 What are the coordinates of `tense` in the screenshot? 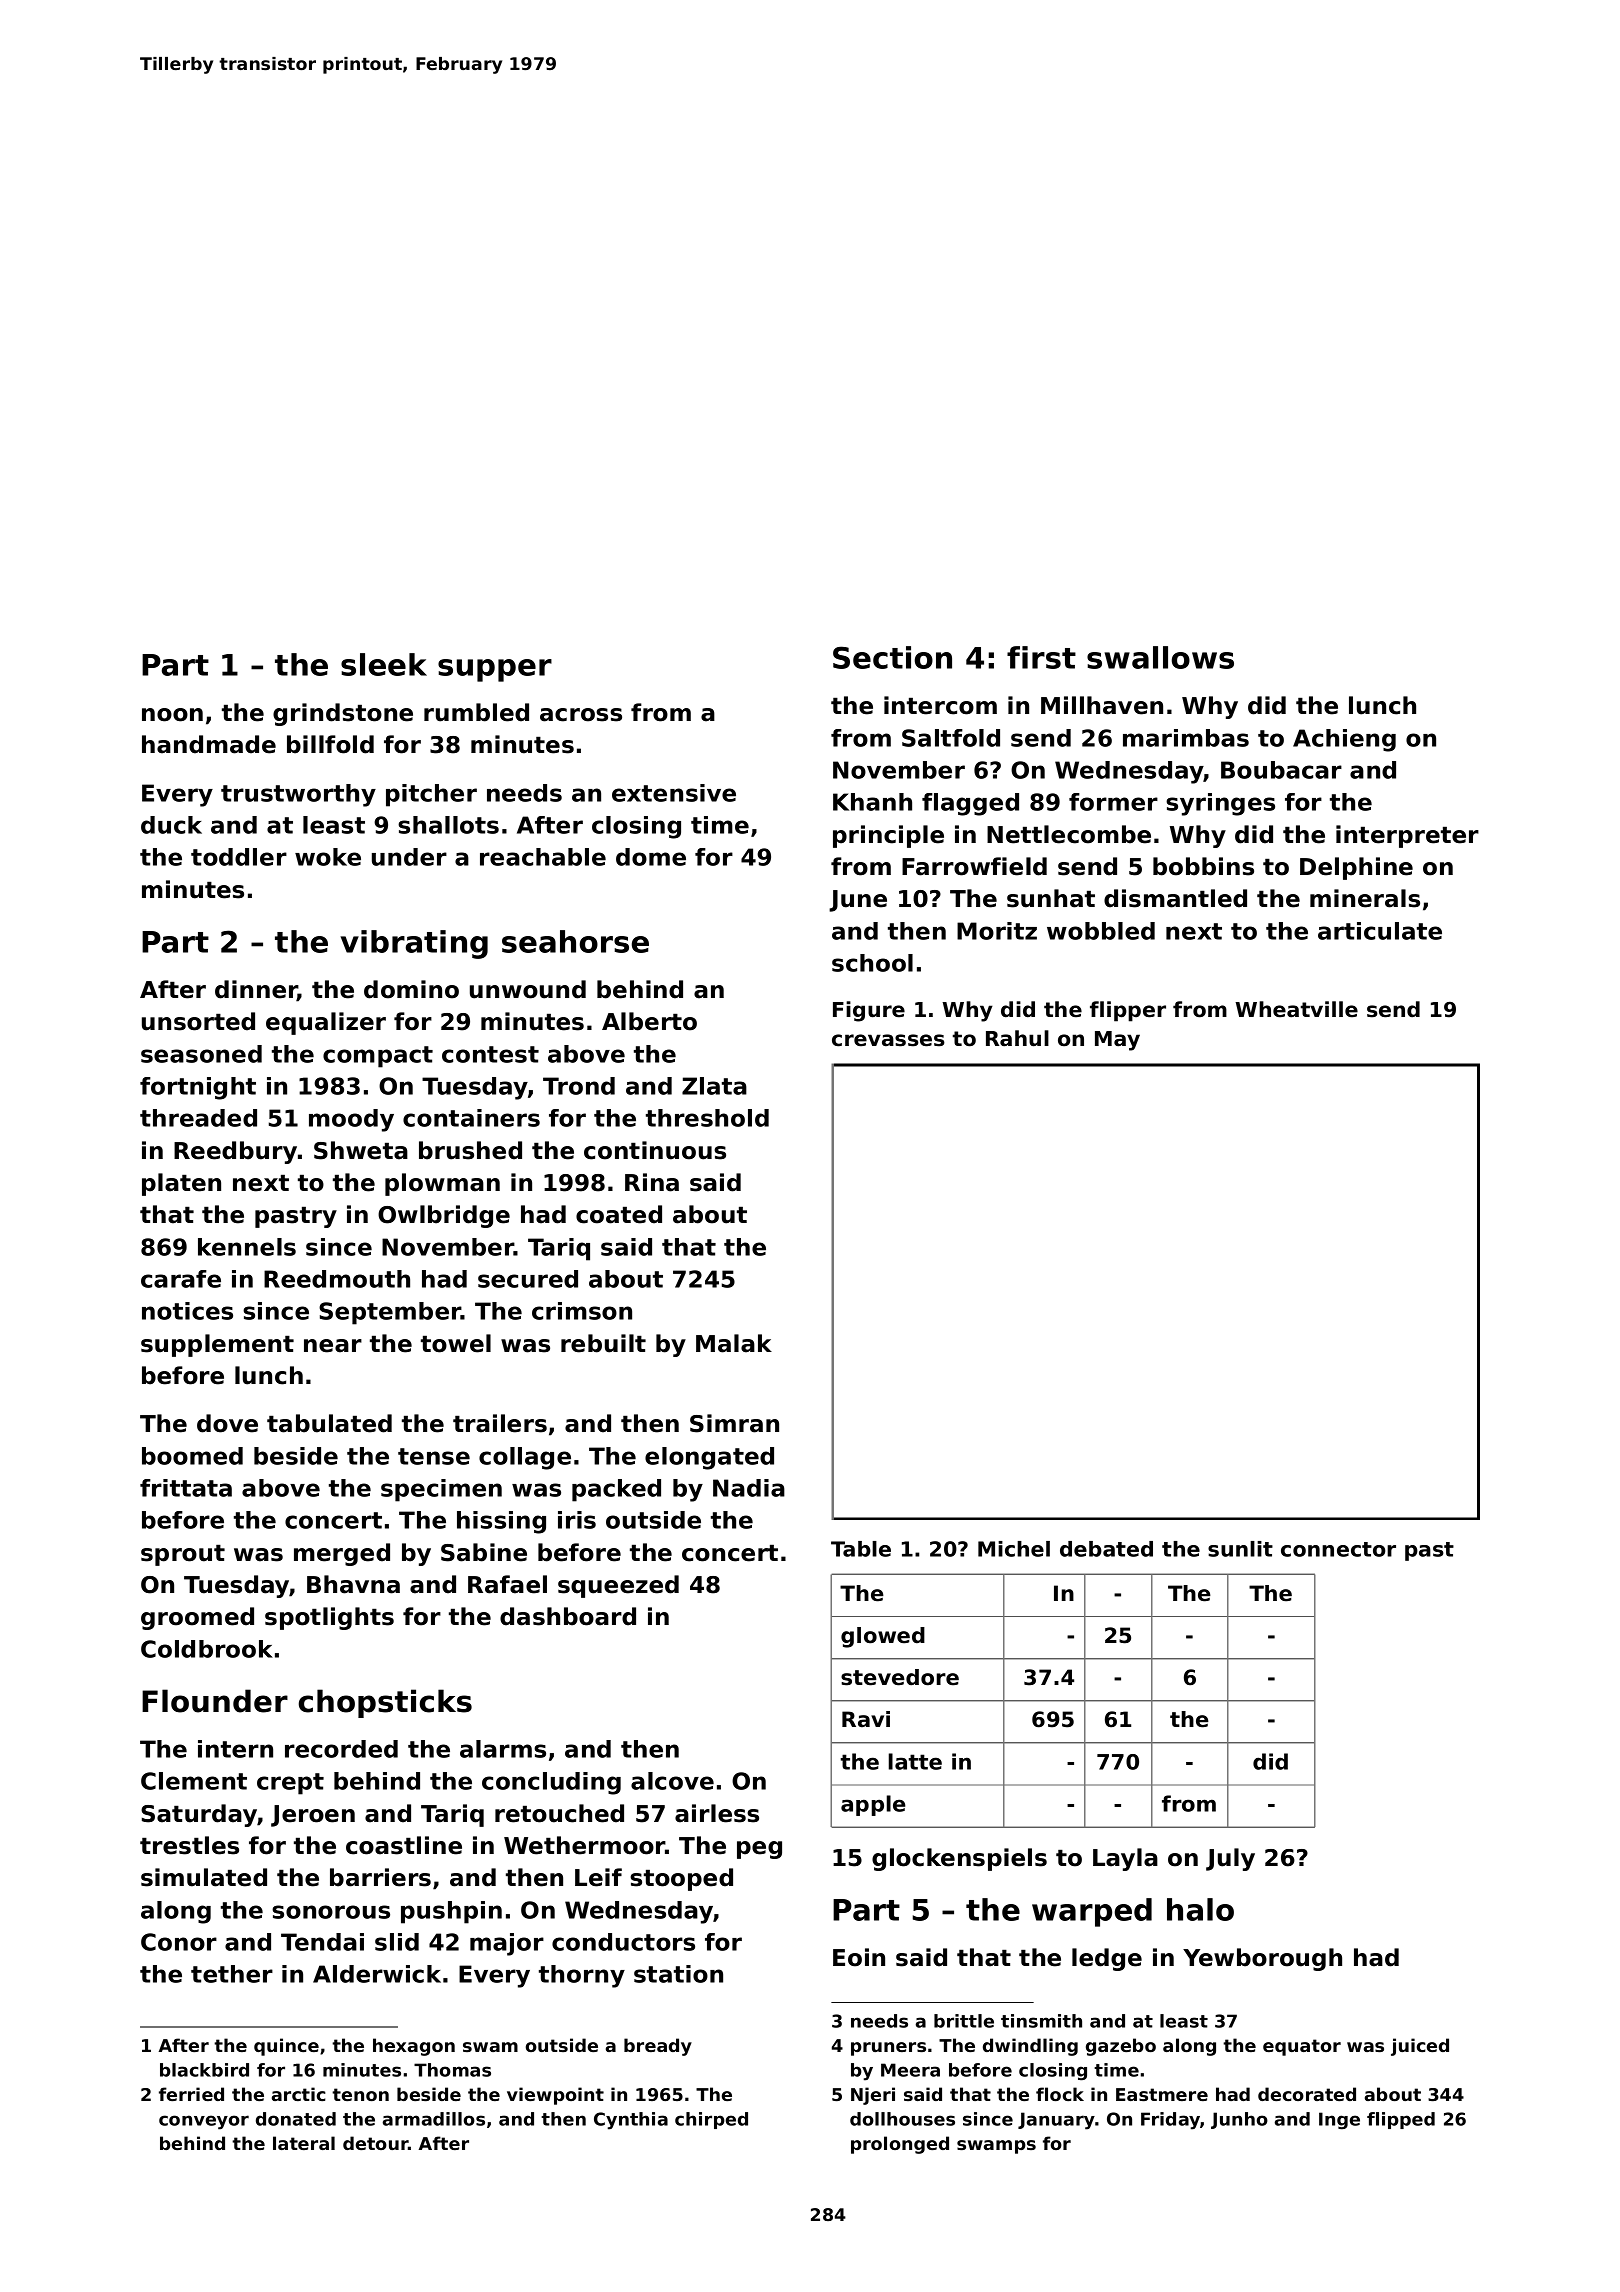 It's located at (434, 1456).
